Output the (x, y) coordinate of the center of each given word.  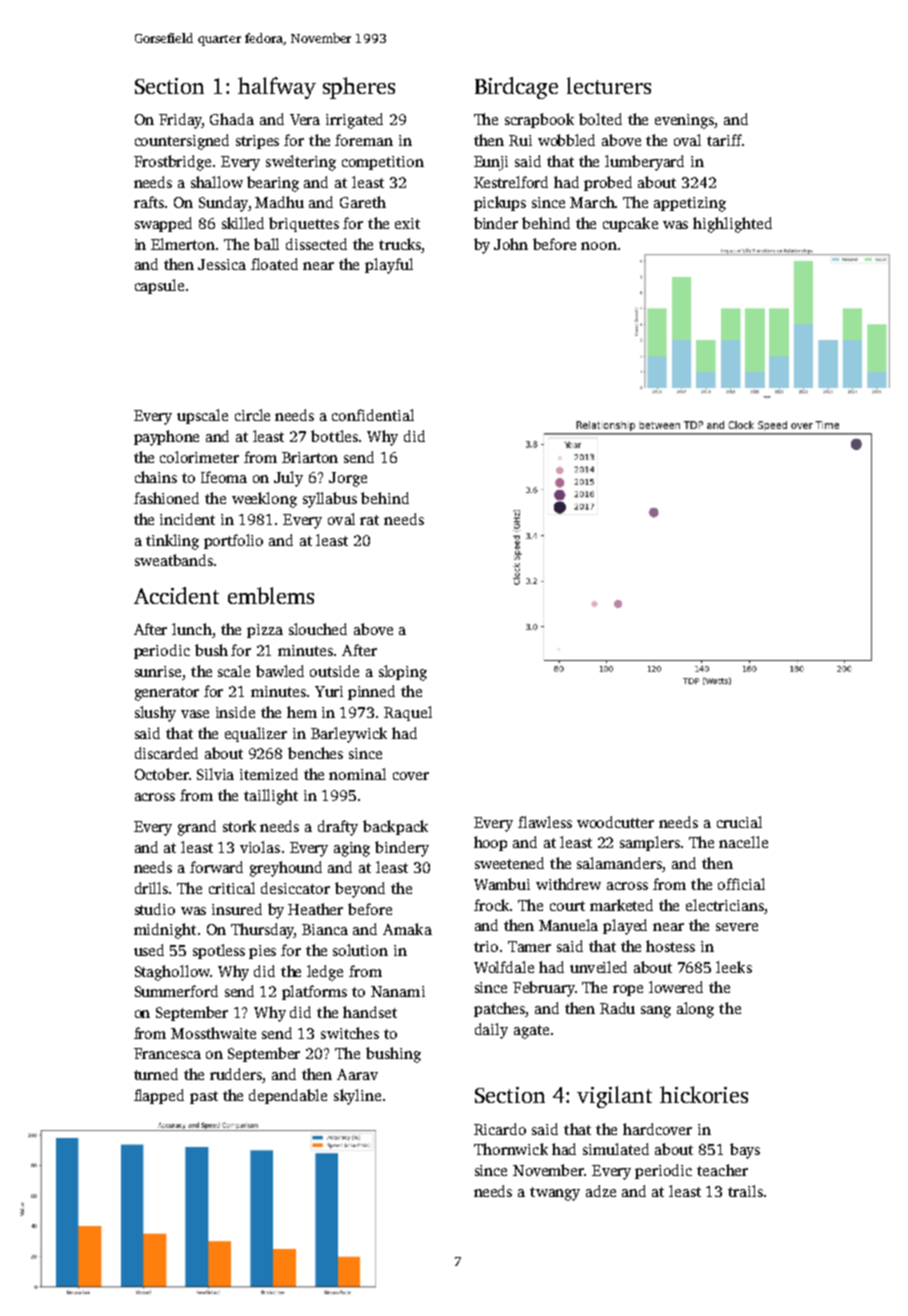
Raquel (408, 713)
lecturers (609, 85)
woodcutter (615, 822)
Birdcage (516, 88)
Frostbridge (172, 163)
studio (155, 909)
